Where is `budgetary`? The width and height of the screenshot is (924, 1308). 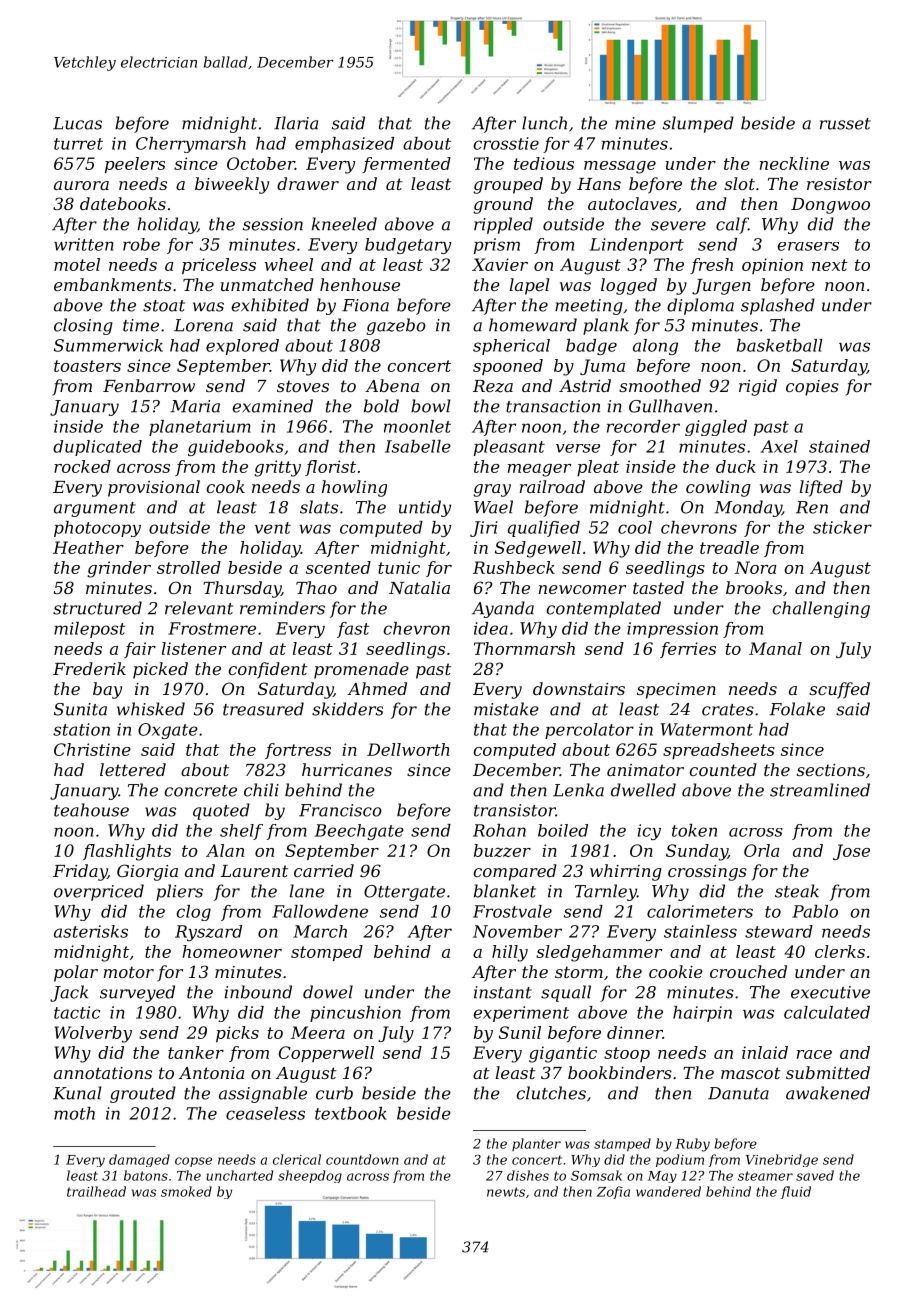
budgetary is located at coordinates (408, 246).
